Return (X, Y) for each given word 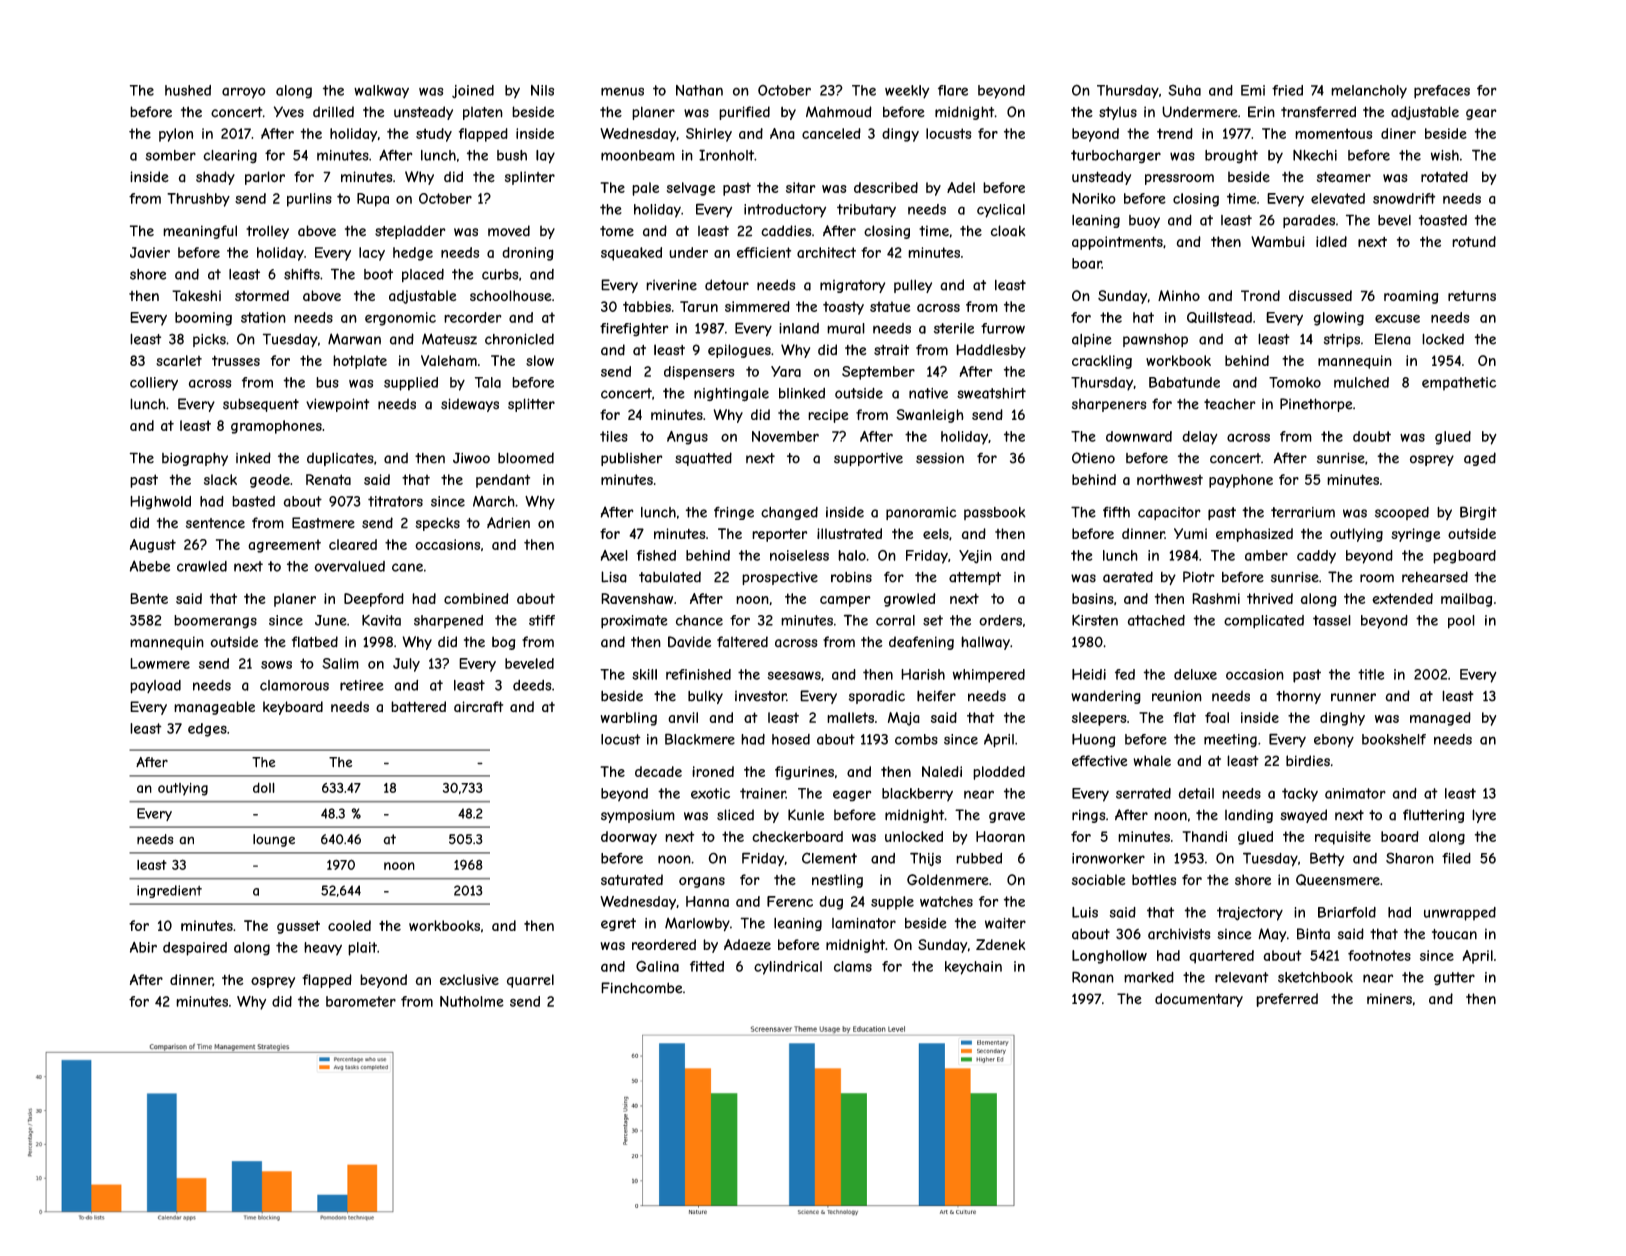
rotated (1444, 177)
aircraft (479, 706)
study (434, 135)
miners (1389, 998)
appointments (1117, 243)
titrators (395, 501)
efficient (764, 252)
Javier (150, 252)
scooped (1402, 513)
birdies (1308, 761)
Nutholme (472, 1001)
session (940, 458)
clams (853, 966)
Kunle (806, 815)
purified (744, 113)
